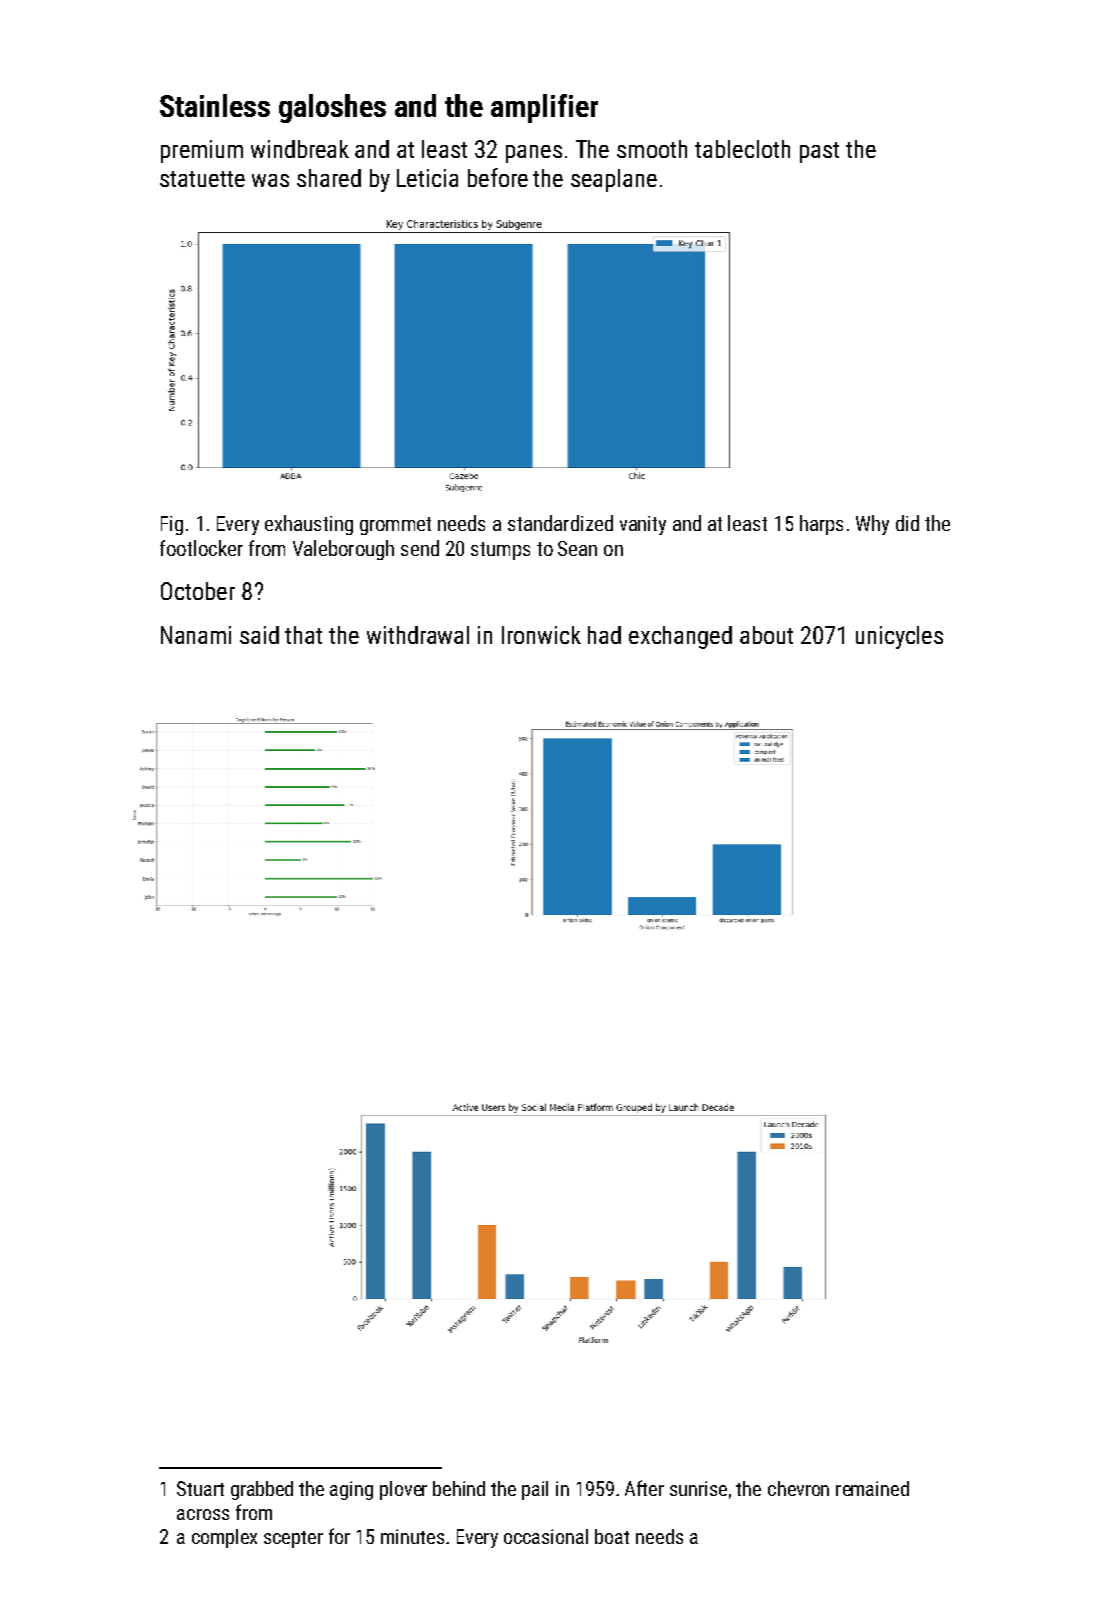 The height and width of the screenshot is (1617, 1116). I want to click on smooth, so click(652, 149).
